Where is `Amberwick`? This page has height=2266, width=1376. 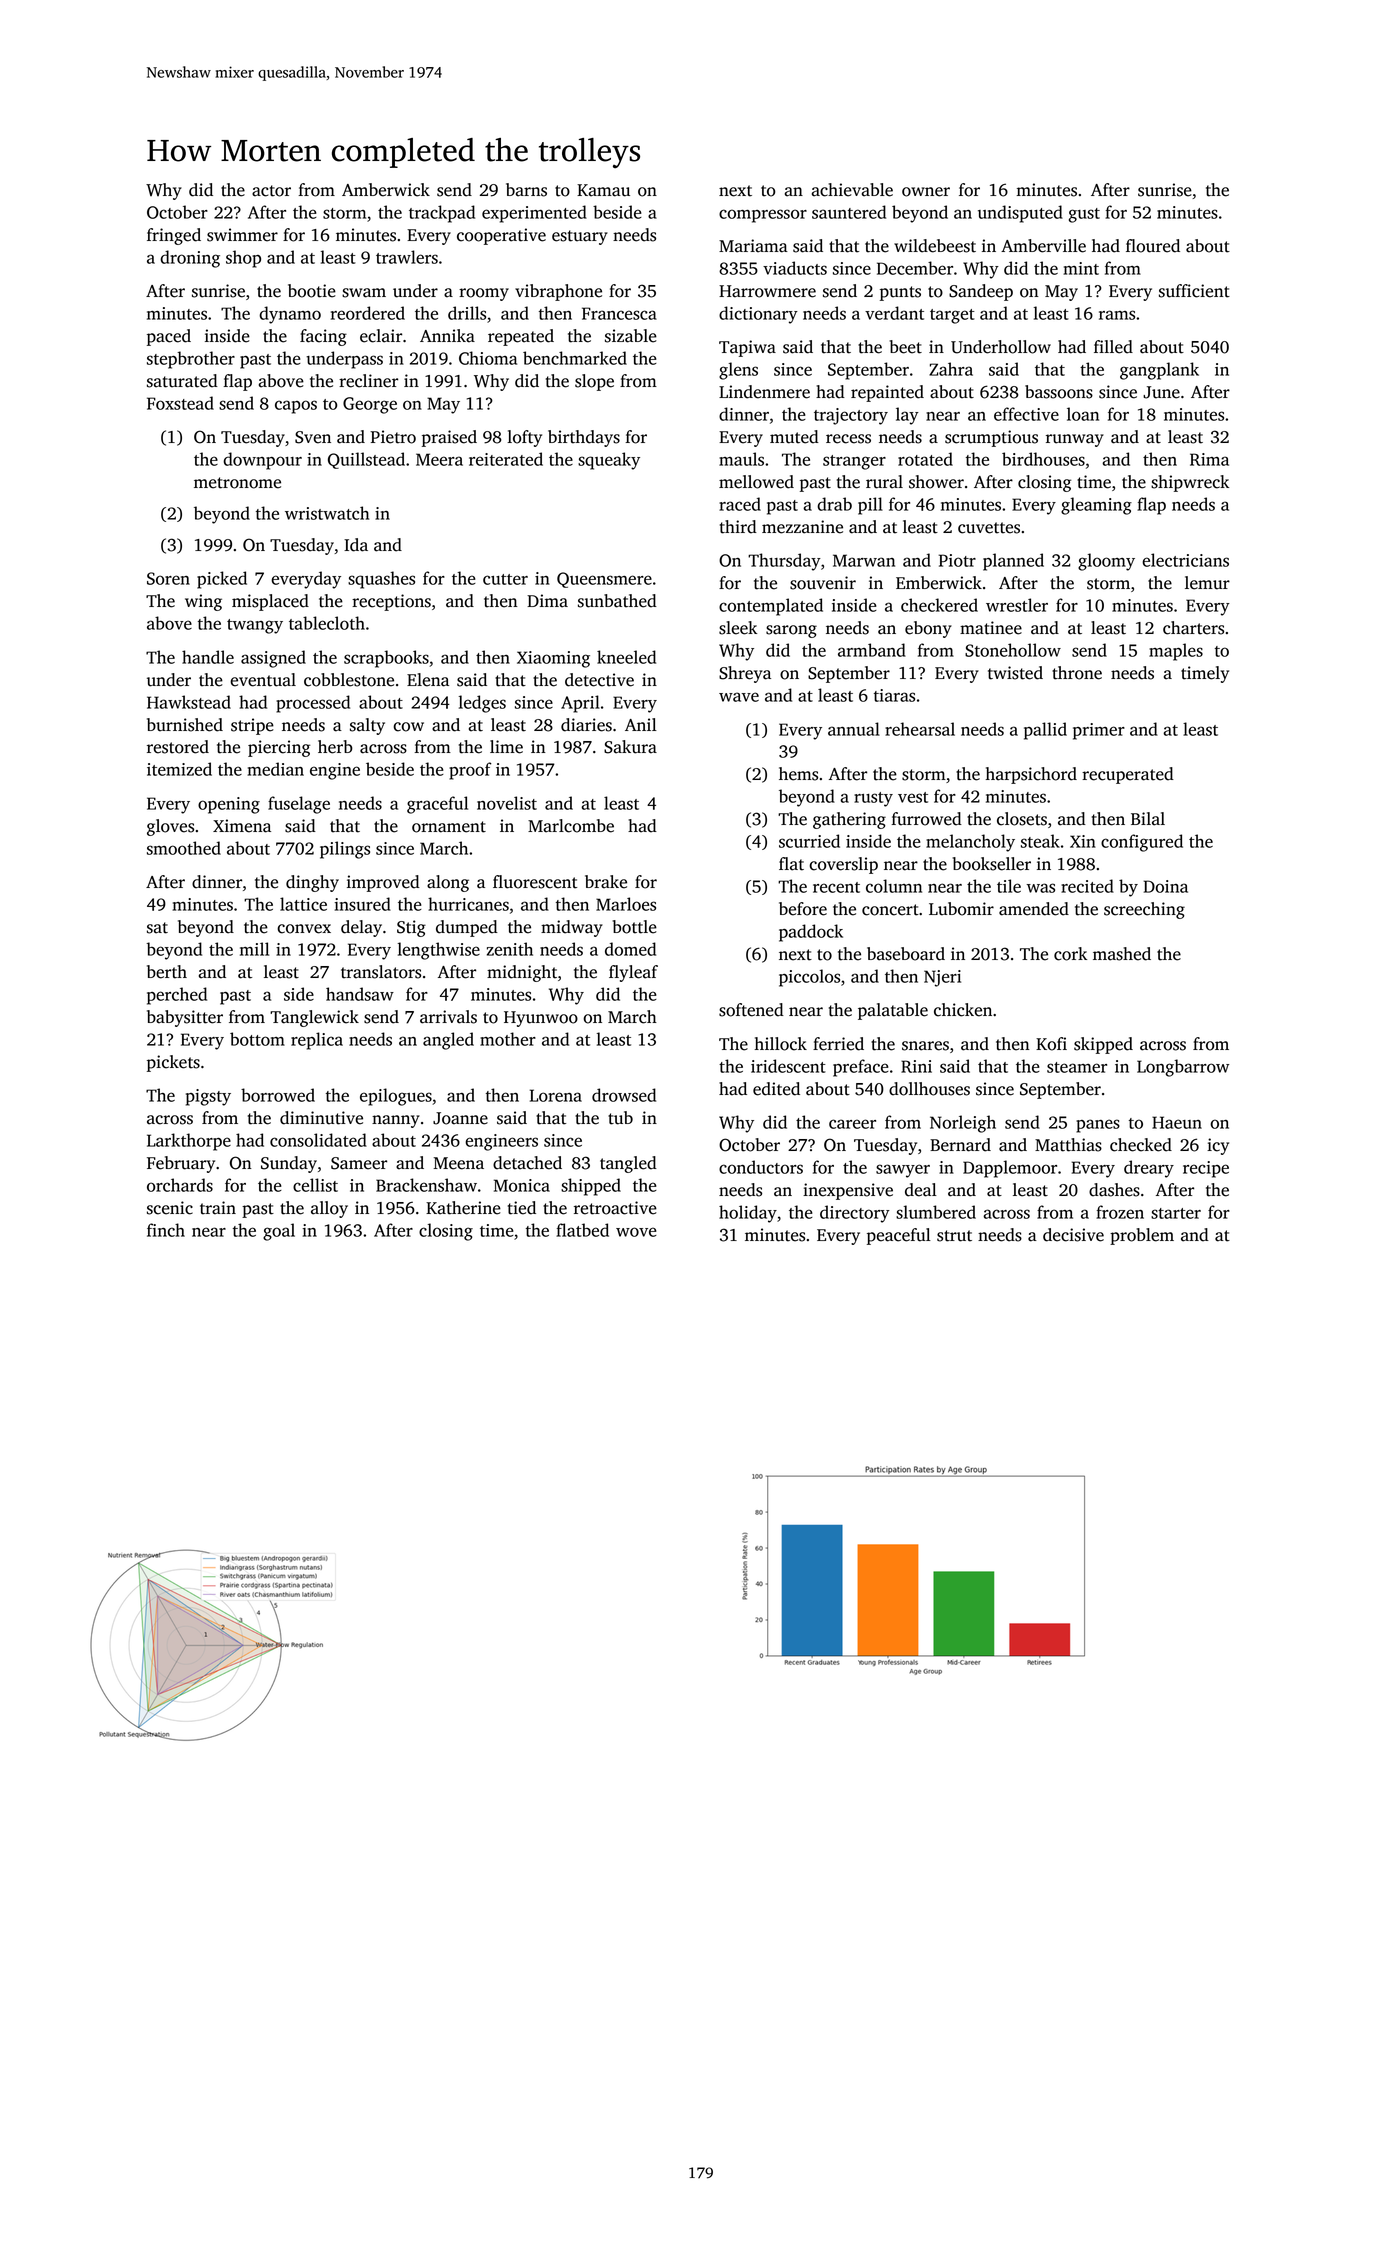
Amberwick is located at coordinates (386, 190).
